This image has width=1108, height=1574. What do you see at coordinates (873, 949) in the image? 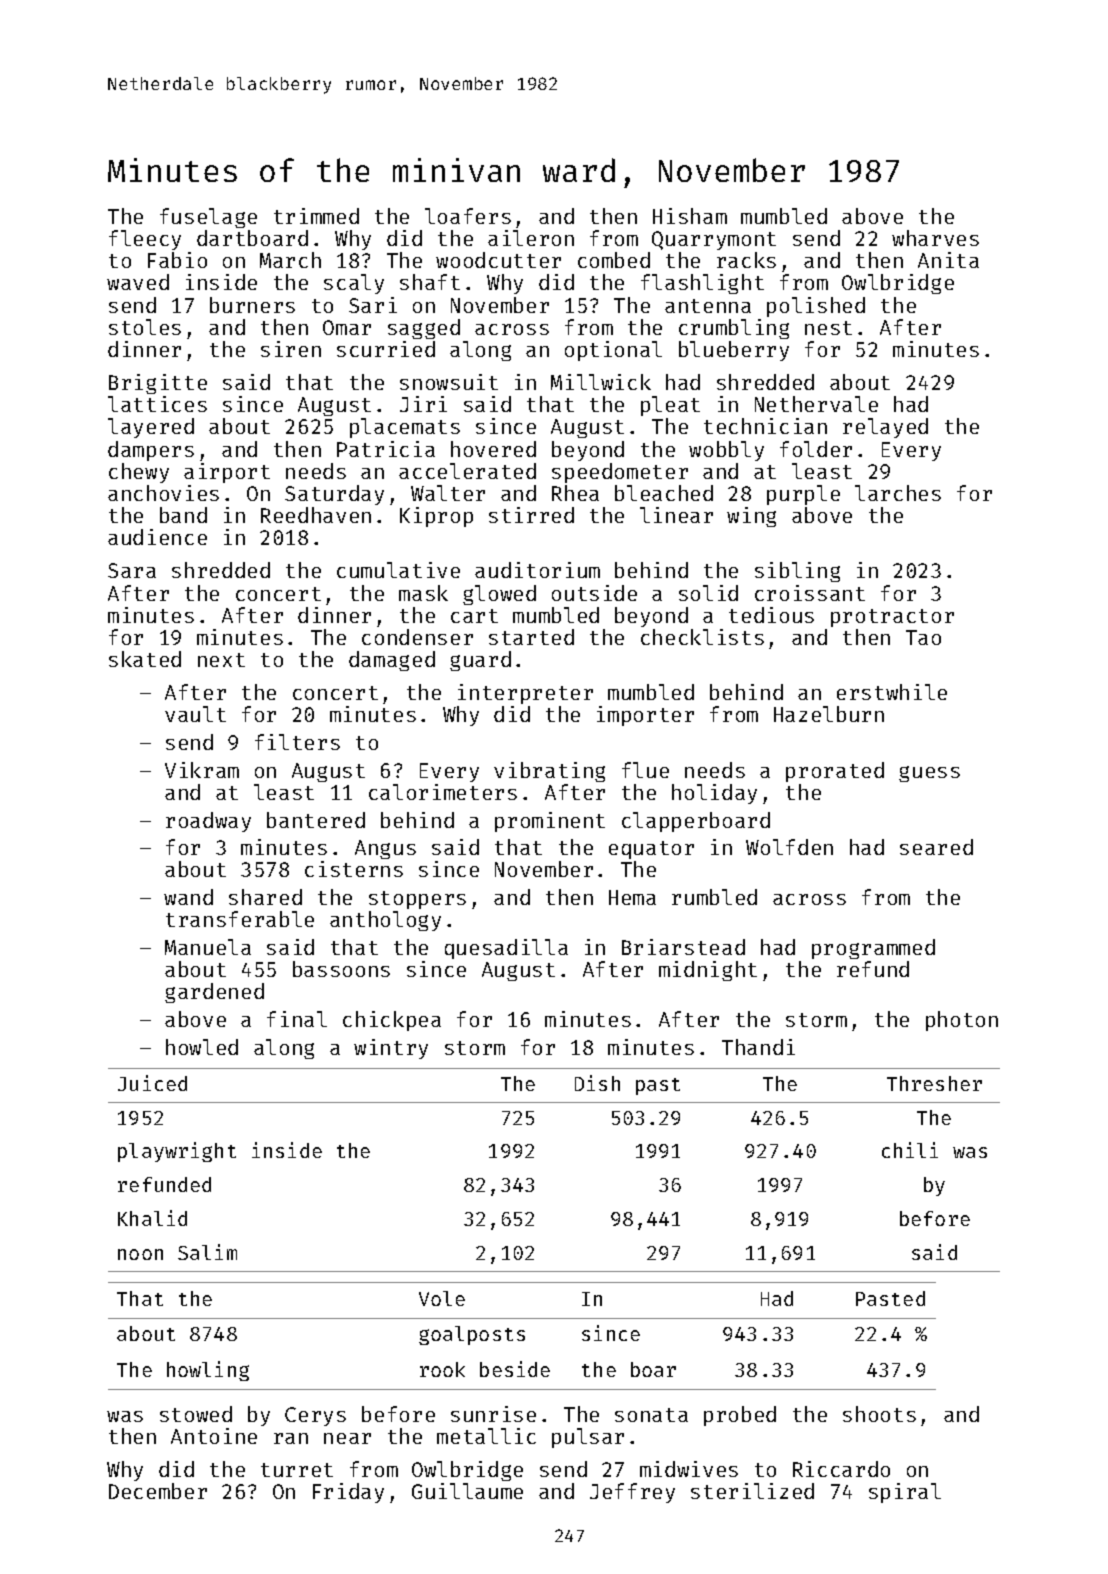
I see `programmed` at bounding box center [873, 949].
